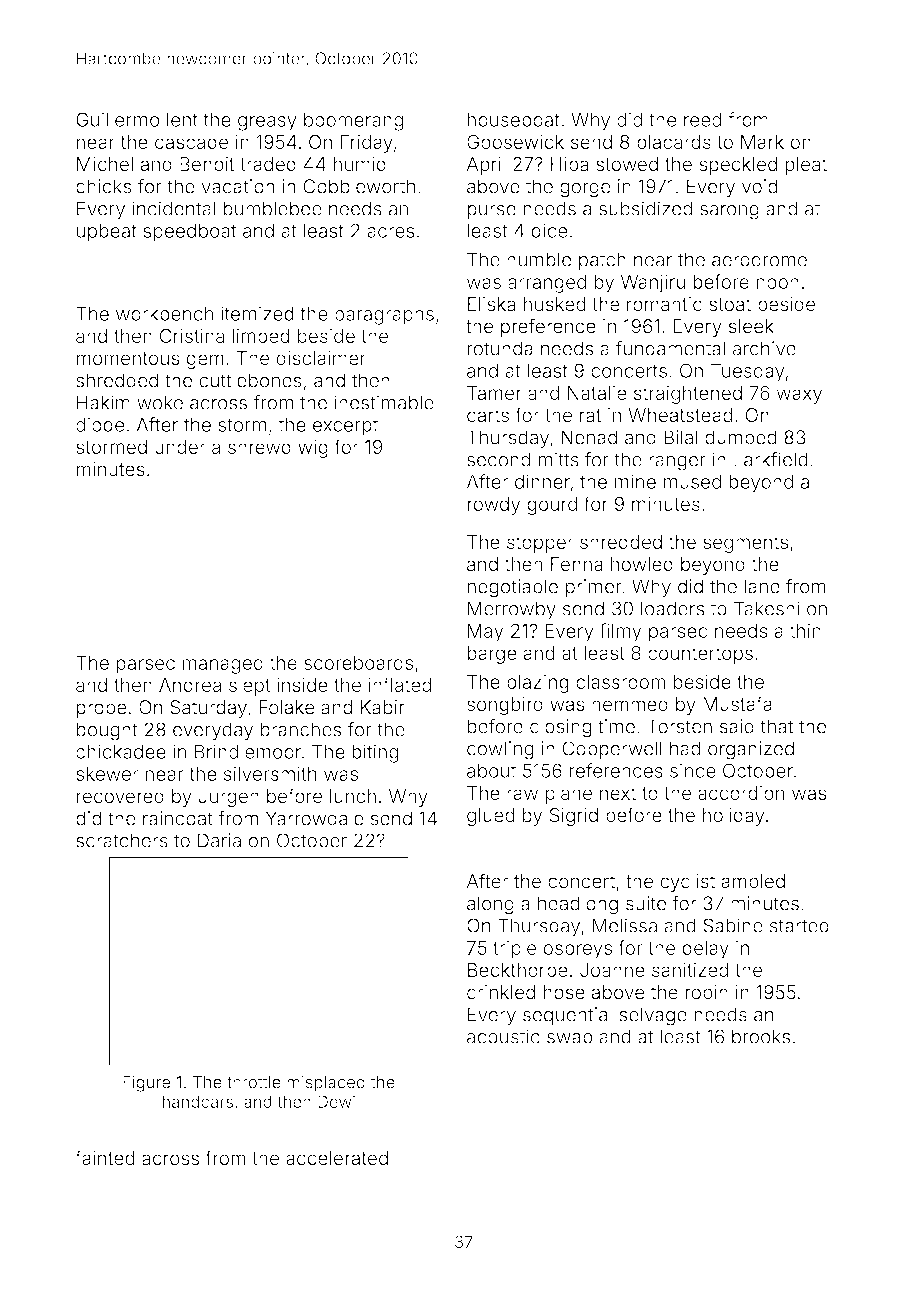 The image size is (908, 1316). What do you see at coordinates (337, 1158) in the screenshot?
I see `accelerated` at bounding box center [337, 1158].
